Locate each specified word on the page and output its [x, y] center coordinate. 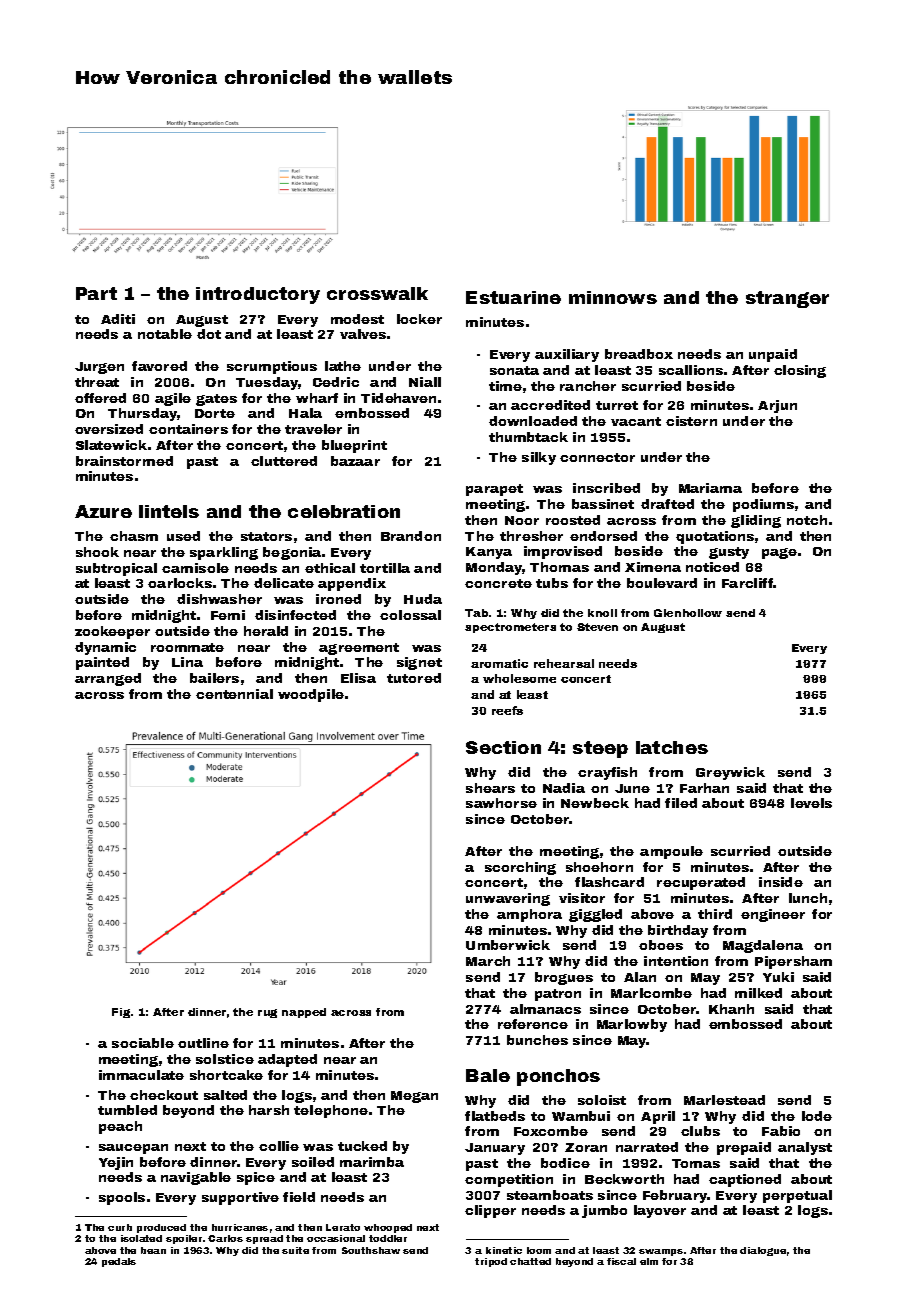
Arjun [777, 406]
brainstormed [124, 461]
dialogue [763, 1251]
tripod [491, 1262]
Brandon [411, 536]
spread [264, 1239]
